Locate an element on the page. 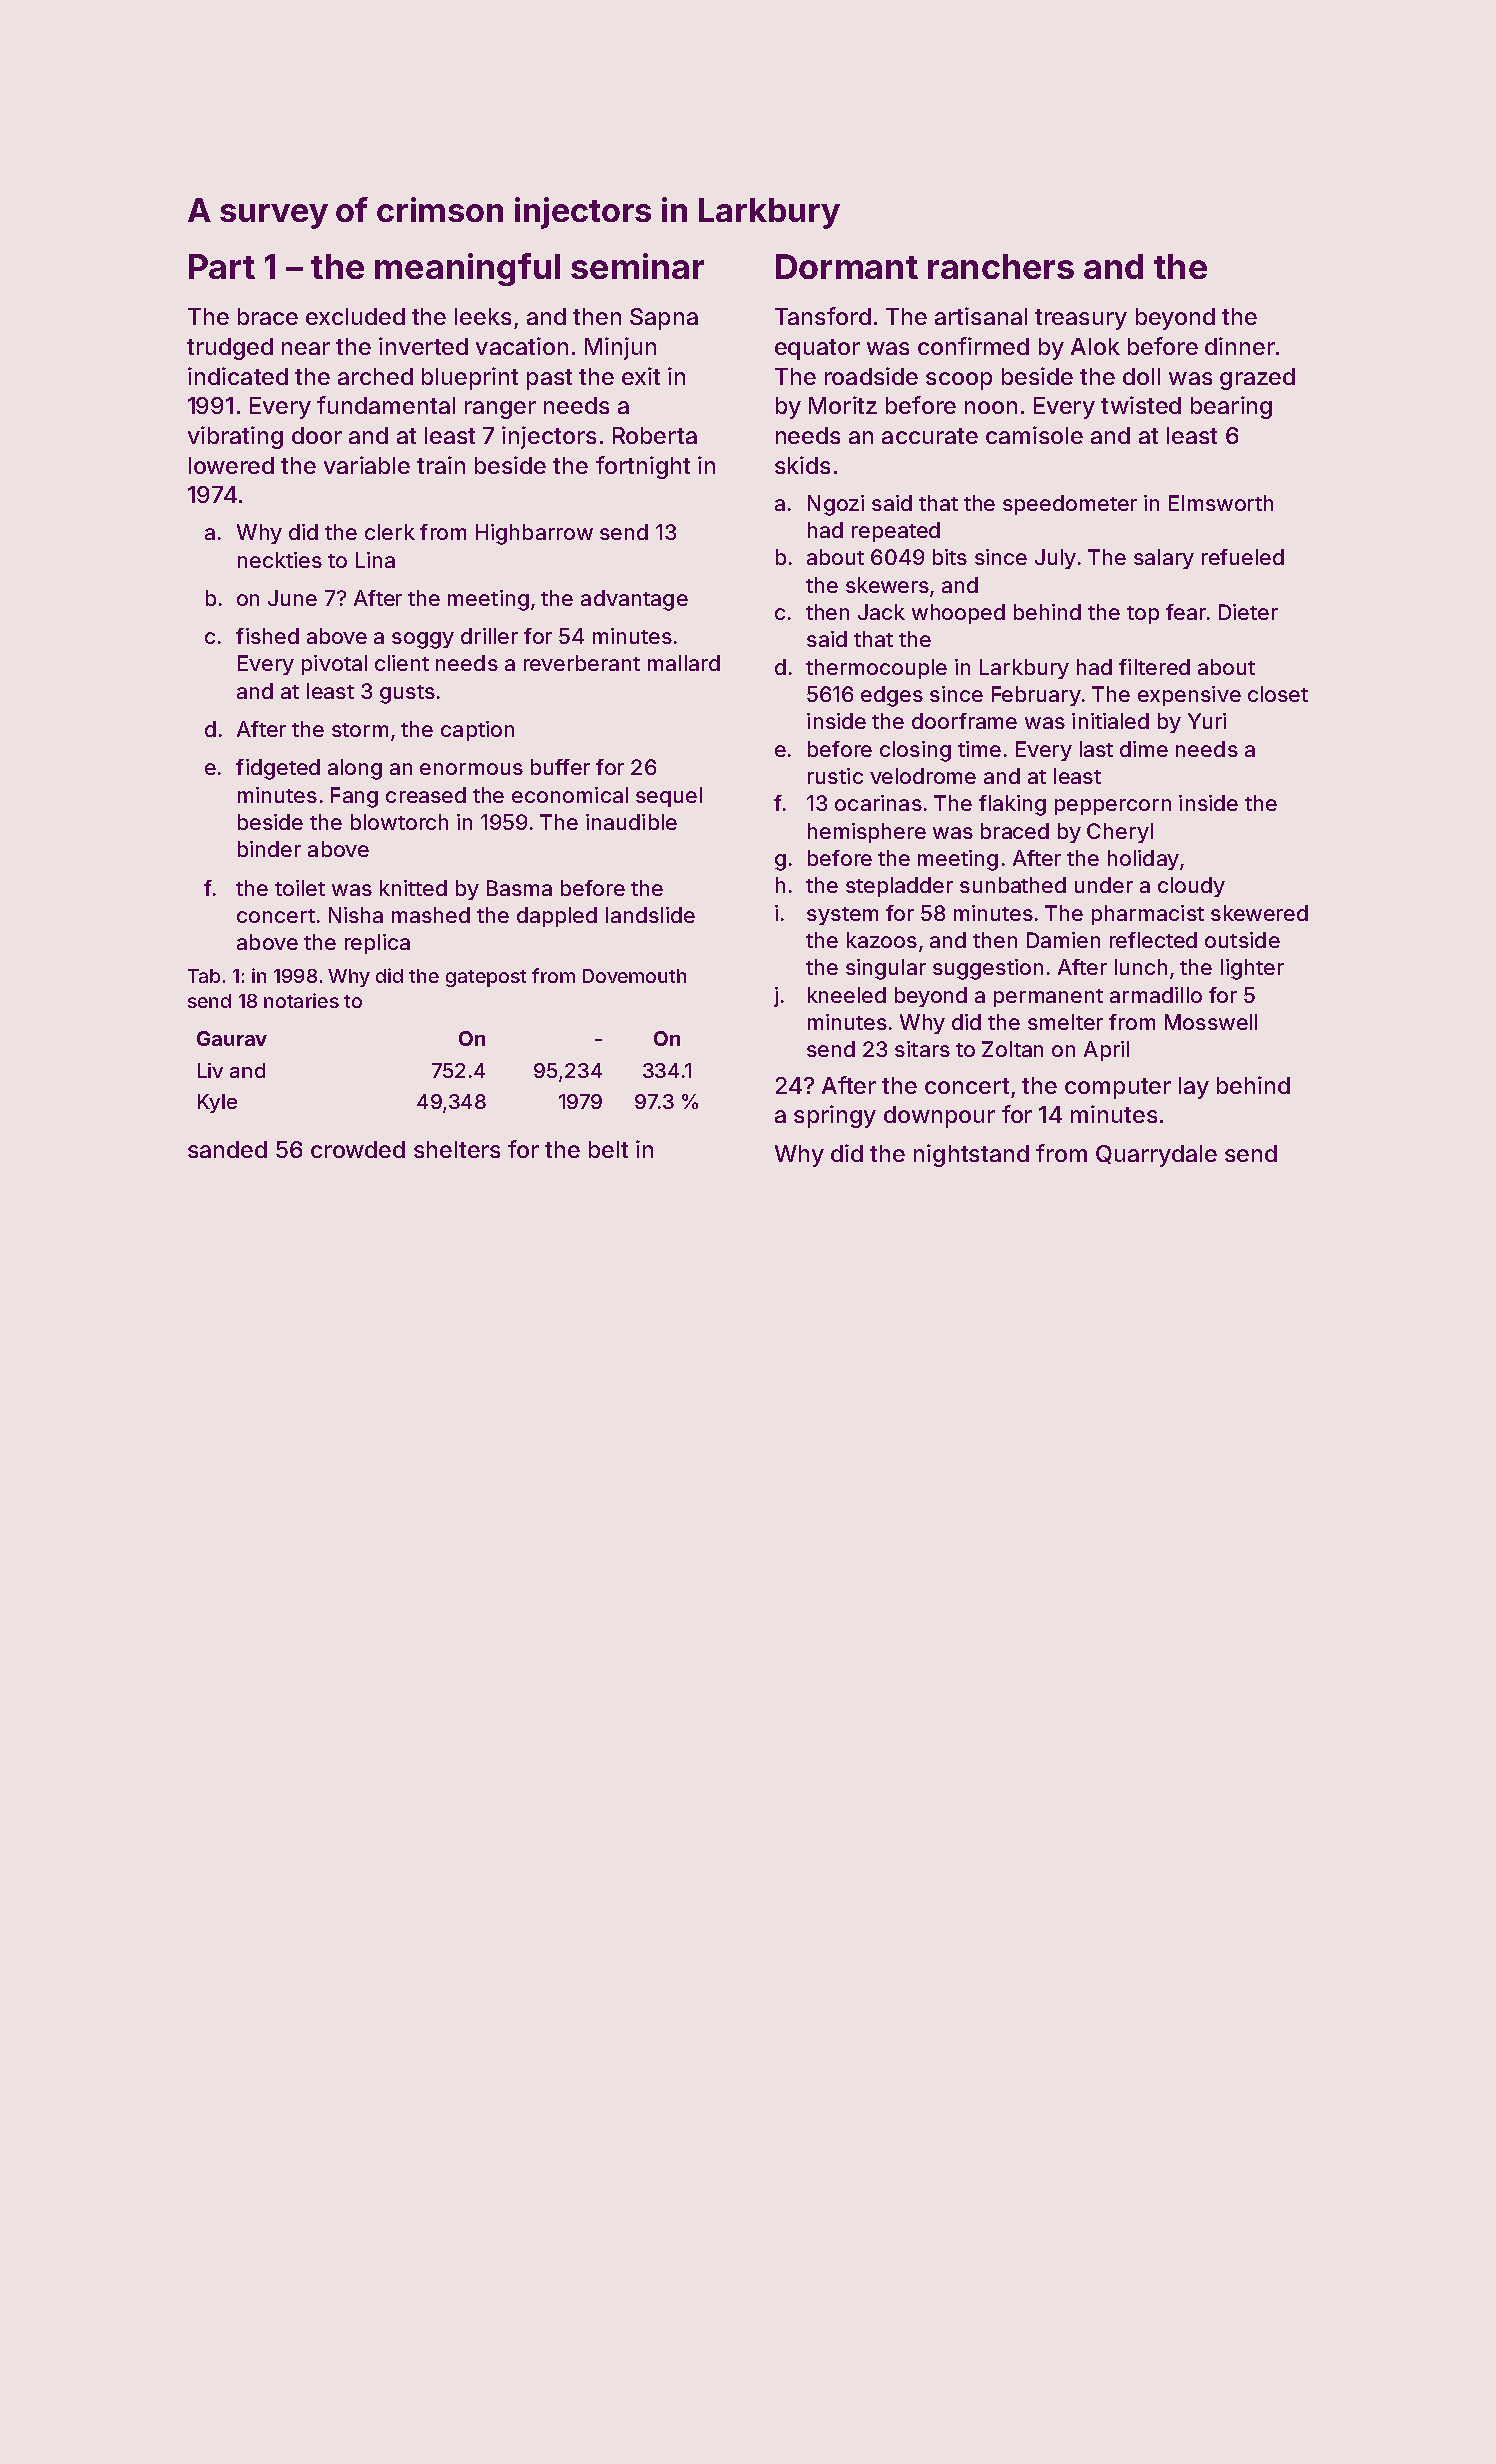 This document has height=2464, width=1496. grazed is located at coordinates (1257, 379).
